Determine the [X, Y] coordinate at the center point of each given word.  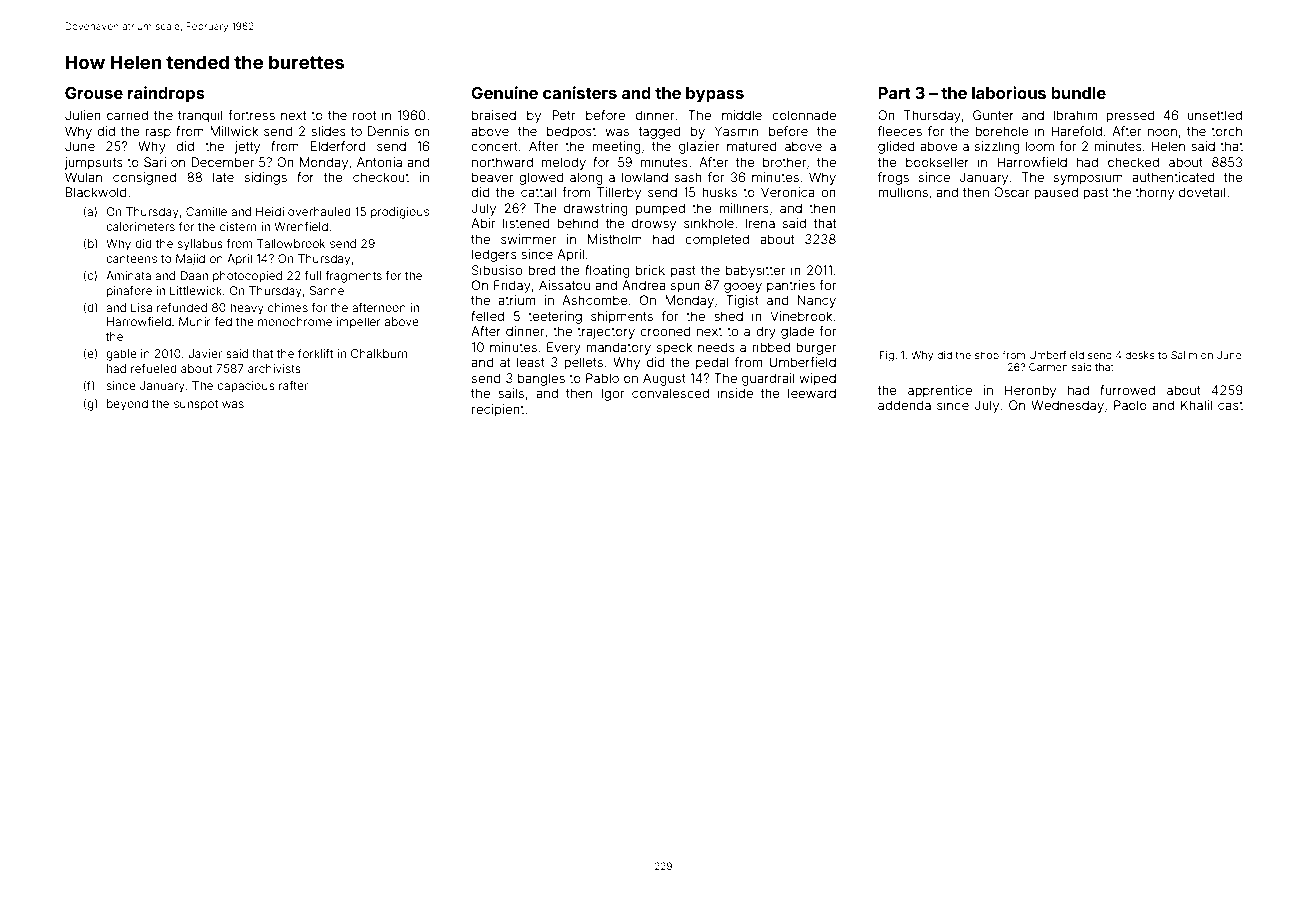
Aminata [128, 275]
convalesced [670, 393]
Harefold [1076, 131]
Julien [83, 115]
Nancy [817, 301]
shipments [622, 317]
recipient [498, 410]
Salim [1184, 355]
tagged [660, 132]
